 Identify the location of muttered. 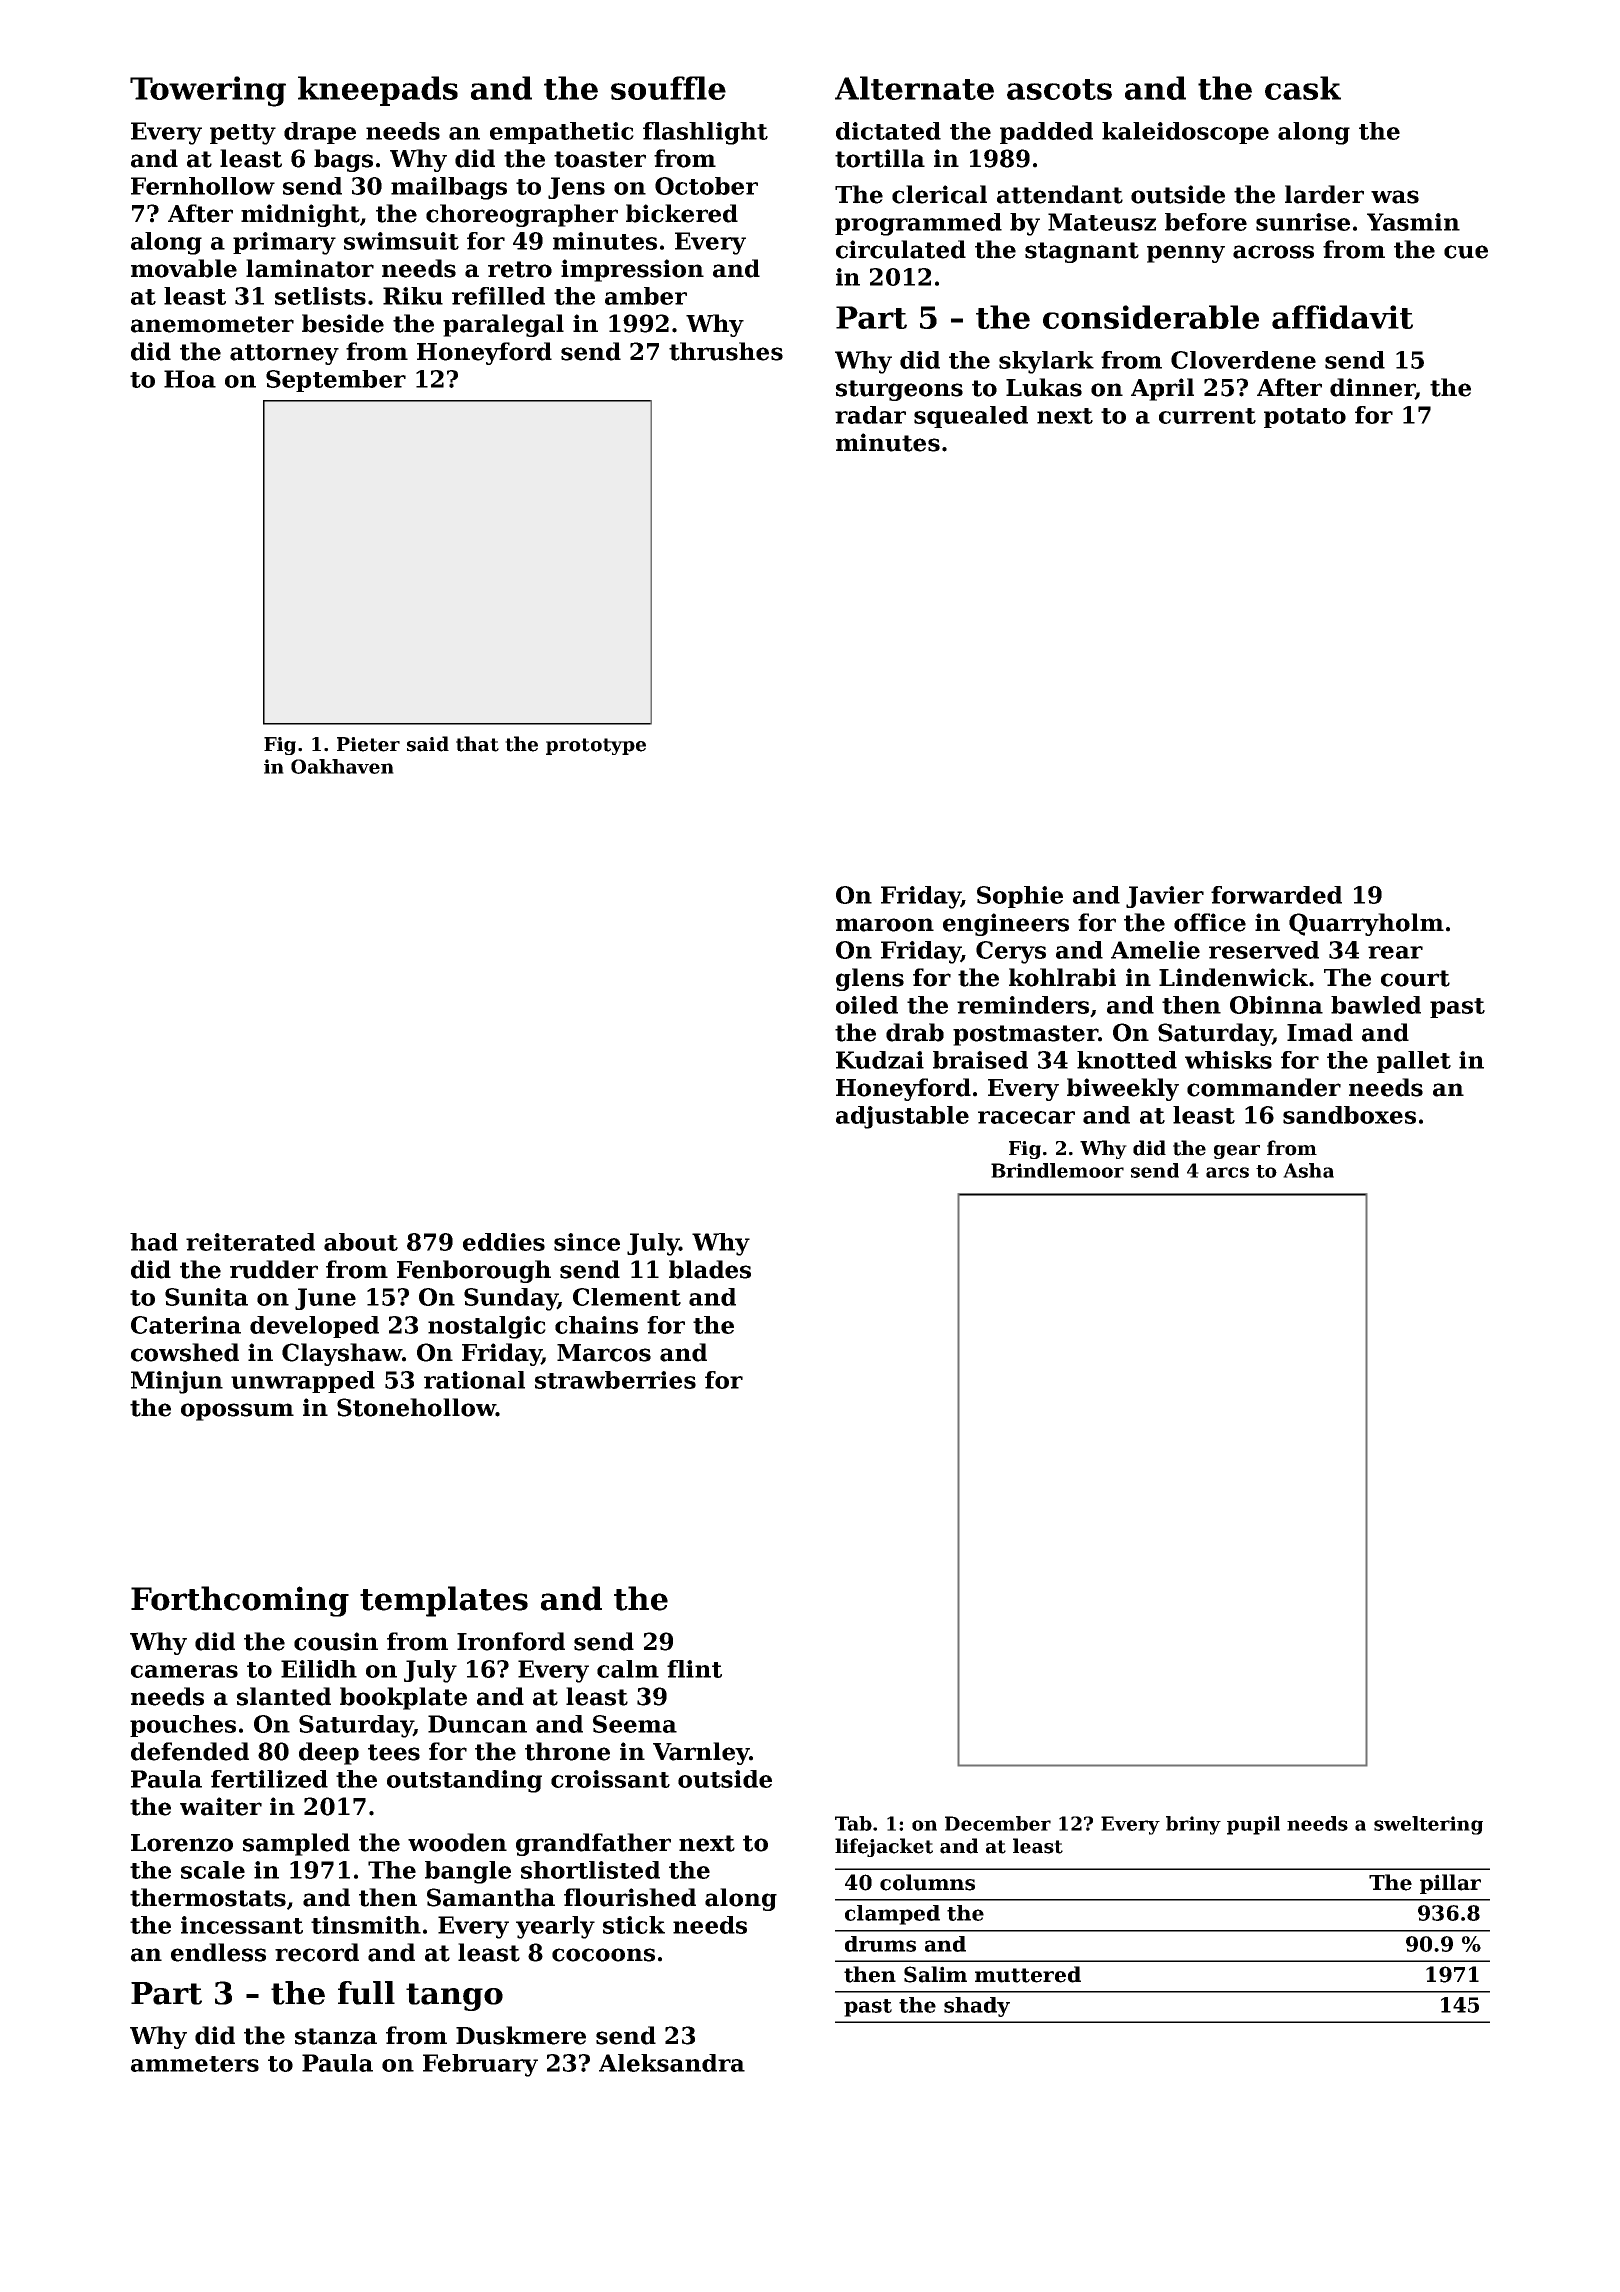
(1028, 1974).
